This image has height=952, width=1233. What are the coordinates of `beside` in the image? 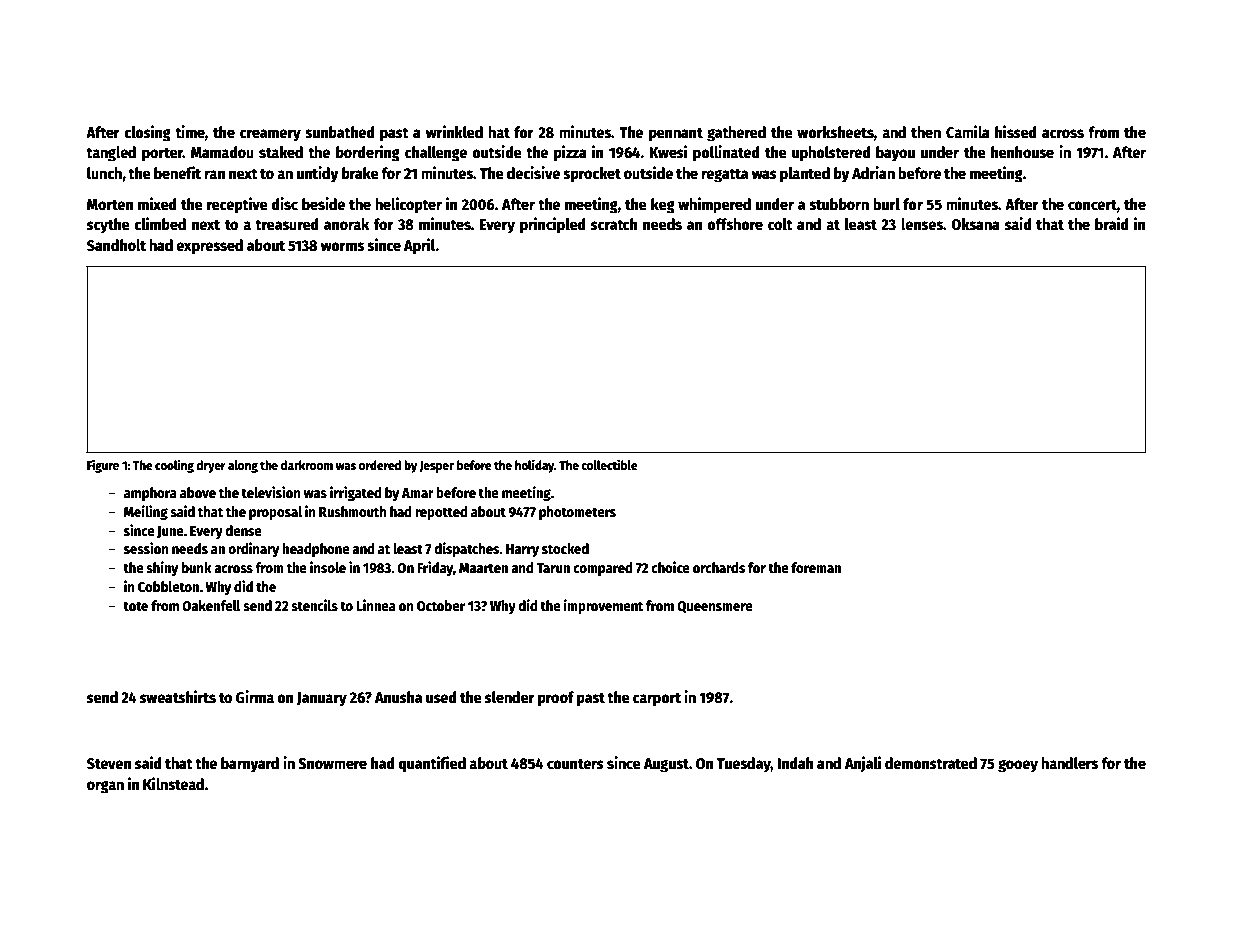 It's located at (323, 204).
